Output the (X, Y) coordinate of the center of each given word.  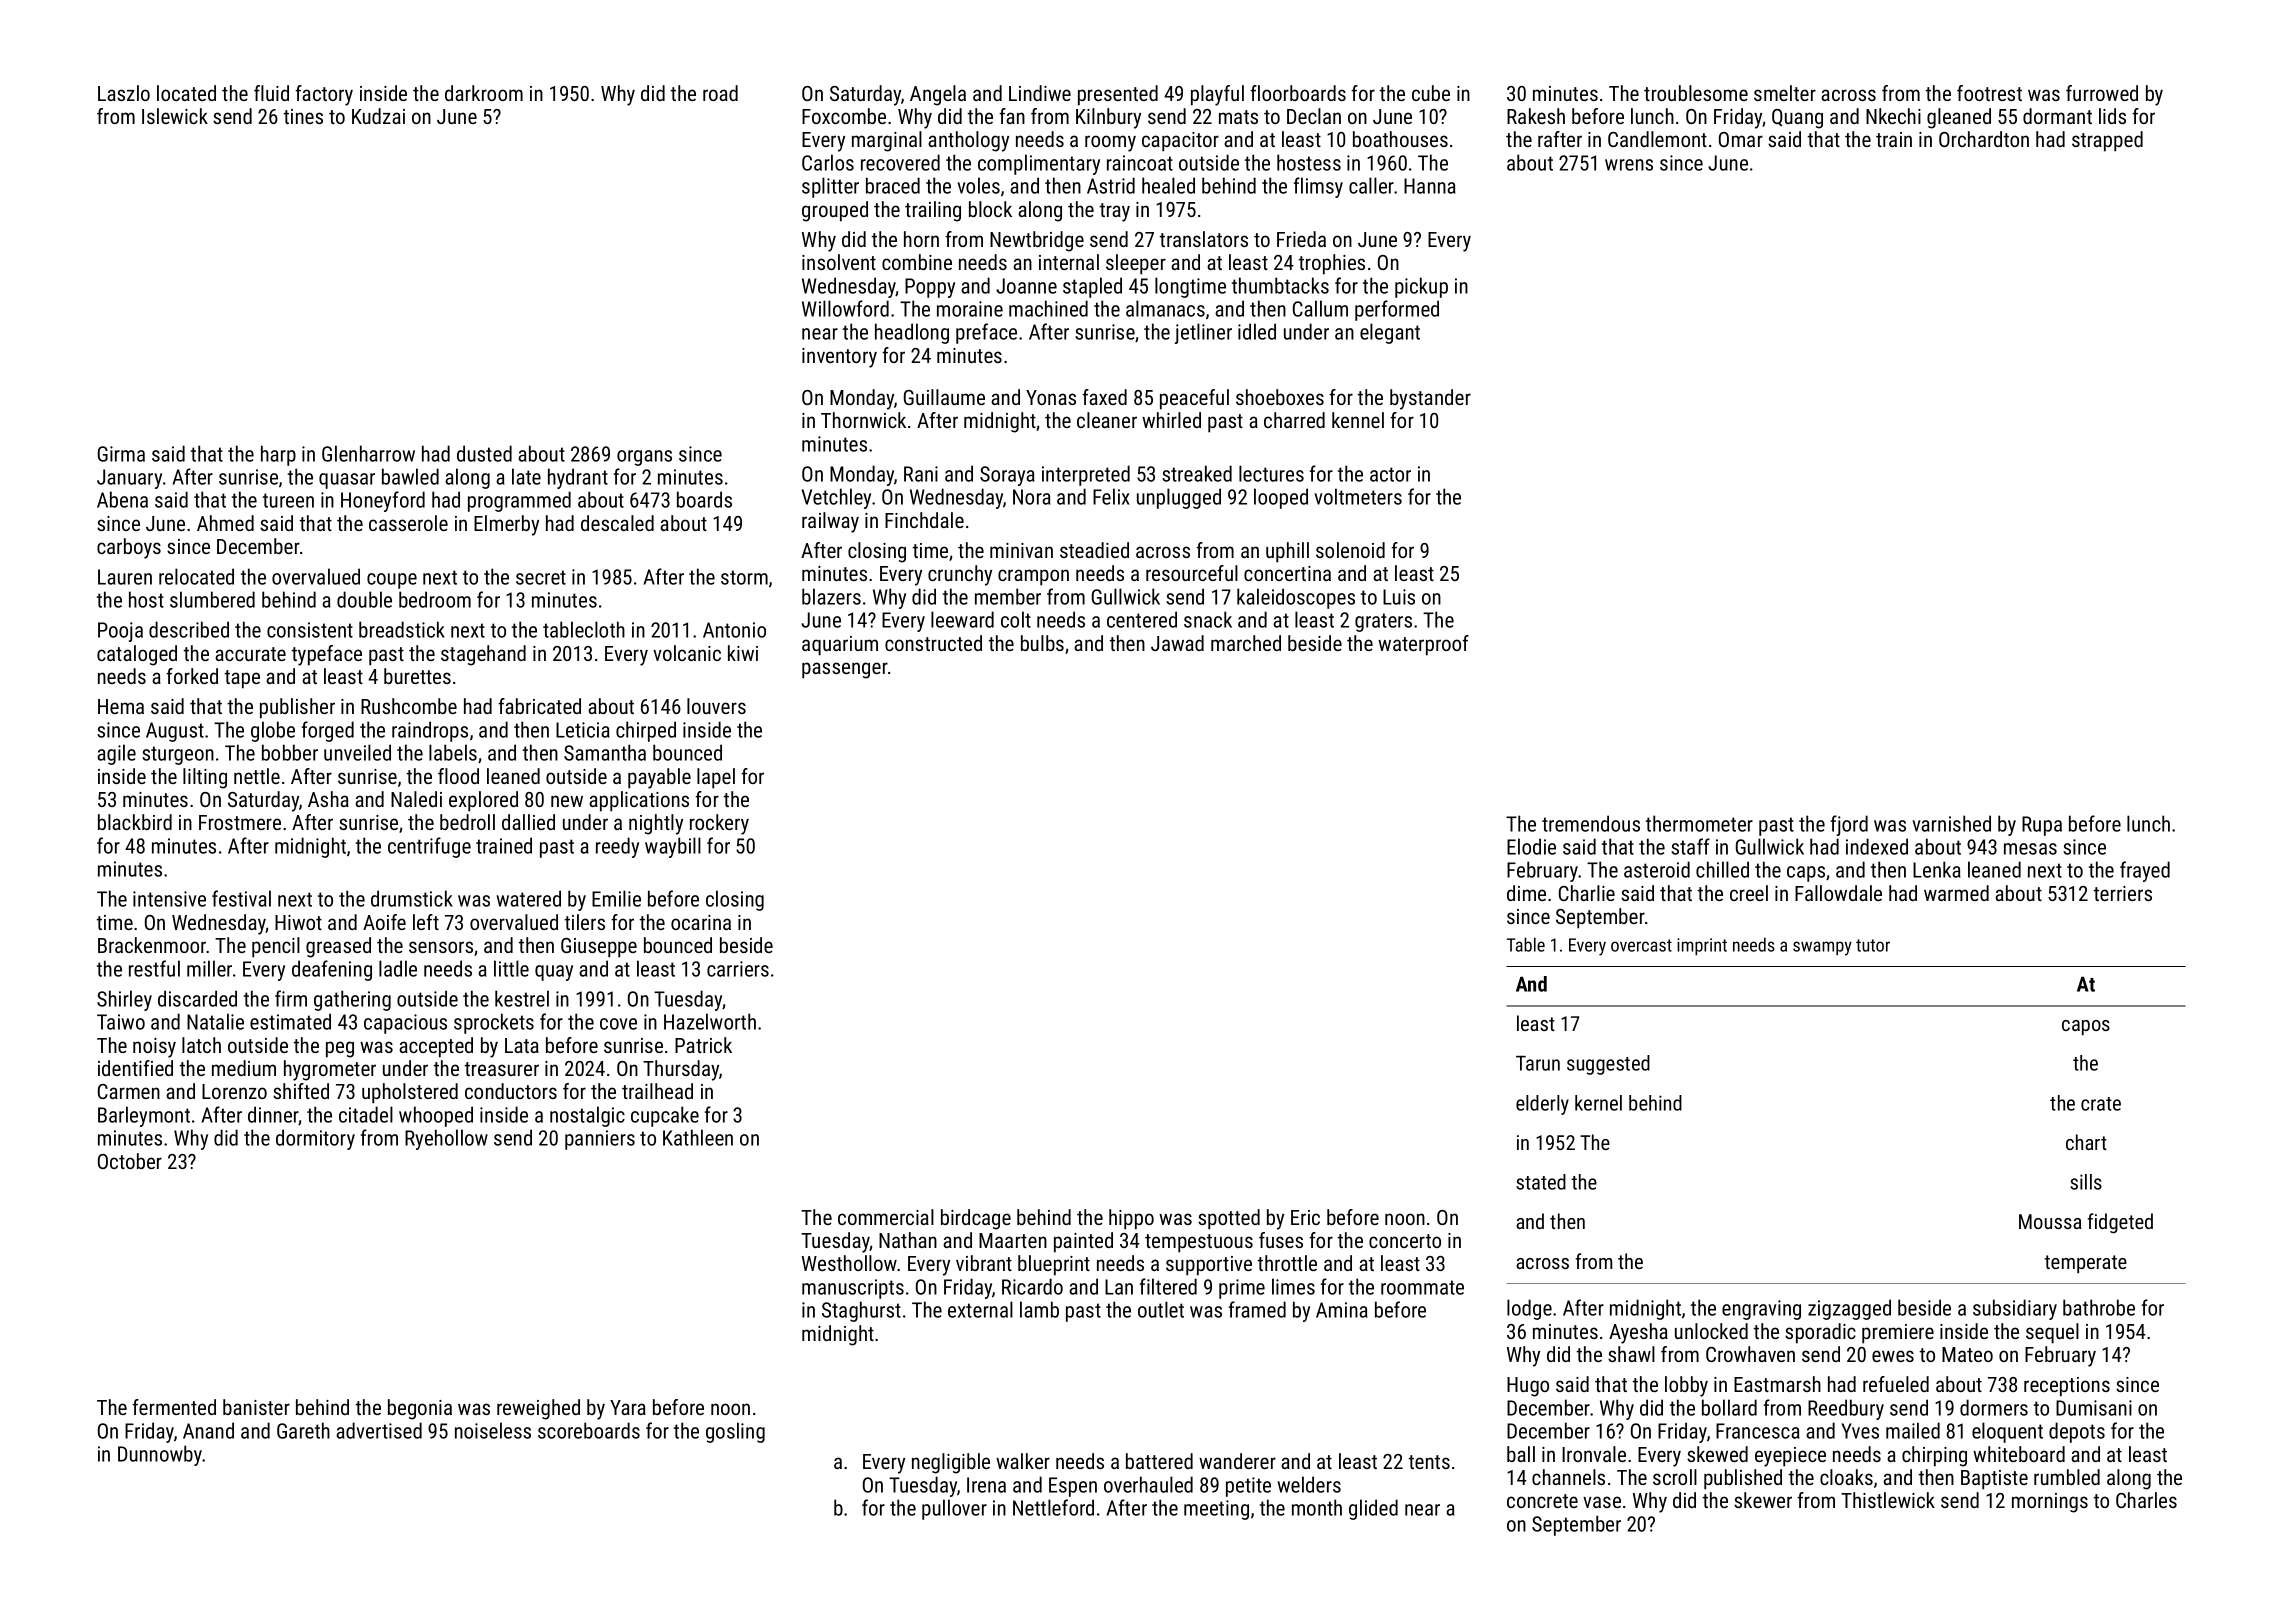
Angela (938, 95)
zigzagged (1849, 1309)
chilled (1722, 869)
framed (1257, 1309)
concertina (1287, 573)
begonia (420, 1409)
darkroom (484, 93)
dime (1526, 893)
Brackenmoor (152, 945)
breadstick (402, 629)
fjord (1849, 825)
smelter (1785, 93)
